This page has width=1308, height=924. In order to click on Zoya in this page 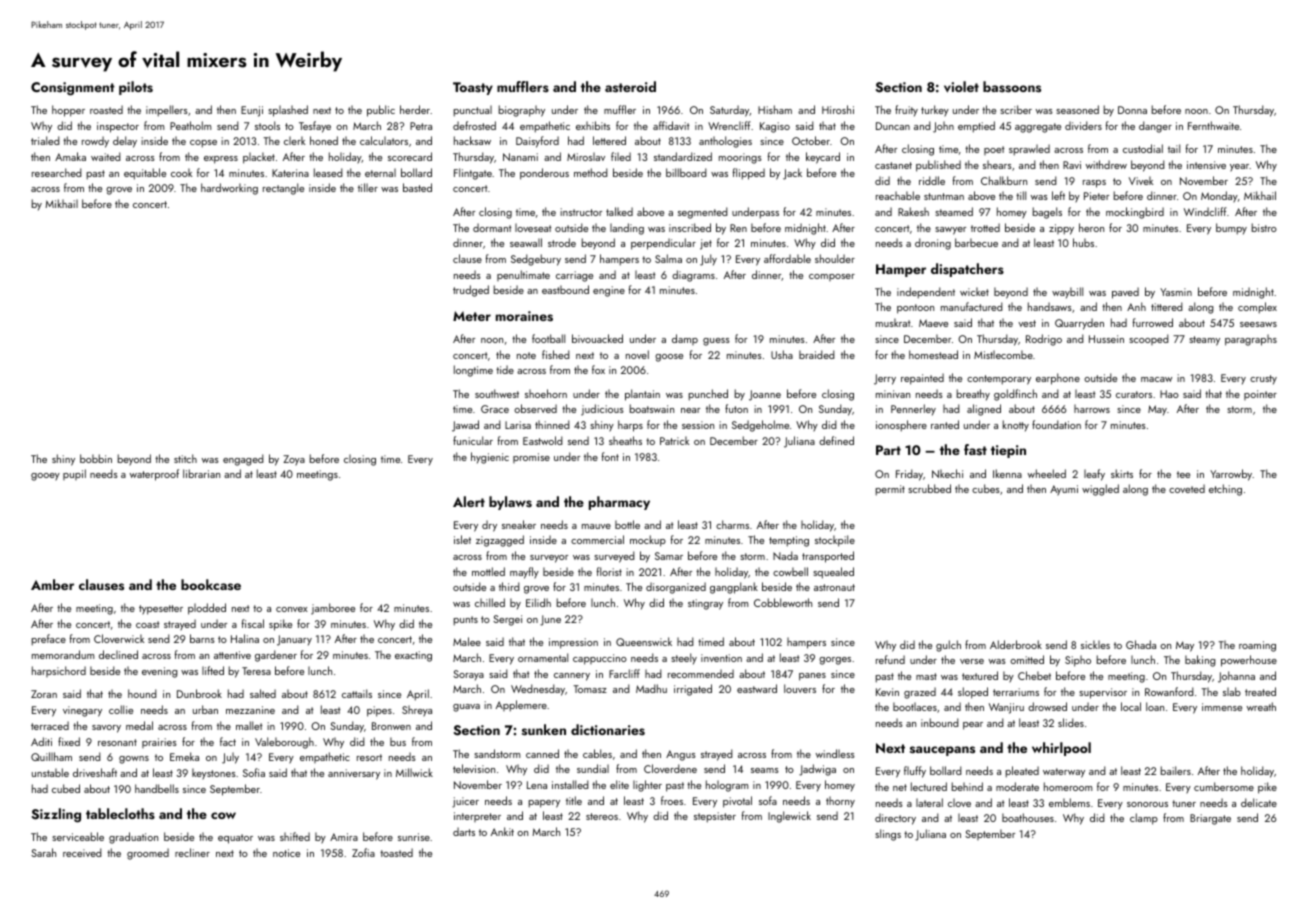, I will do `click(294, 460)`.
